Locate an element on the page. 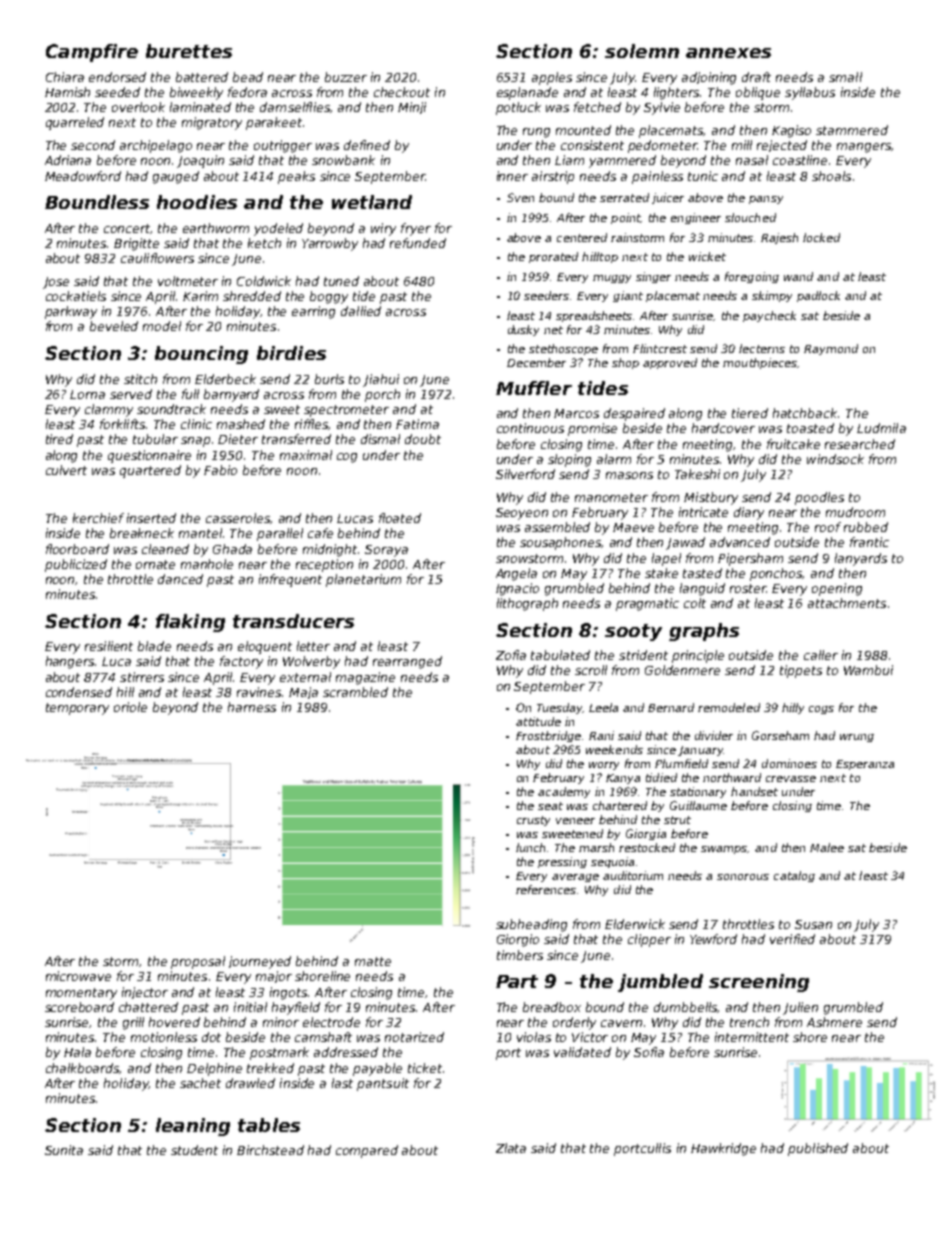 The image size is (952, 1233). locked is located at coordinates (821, 237).
